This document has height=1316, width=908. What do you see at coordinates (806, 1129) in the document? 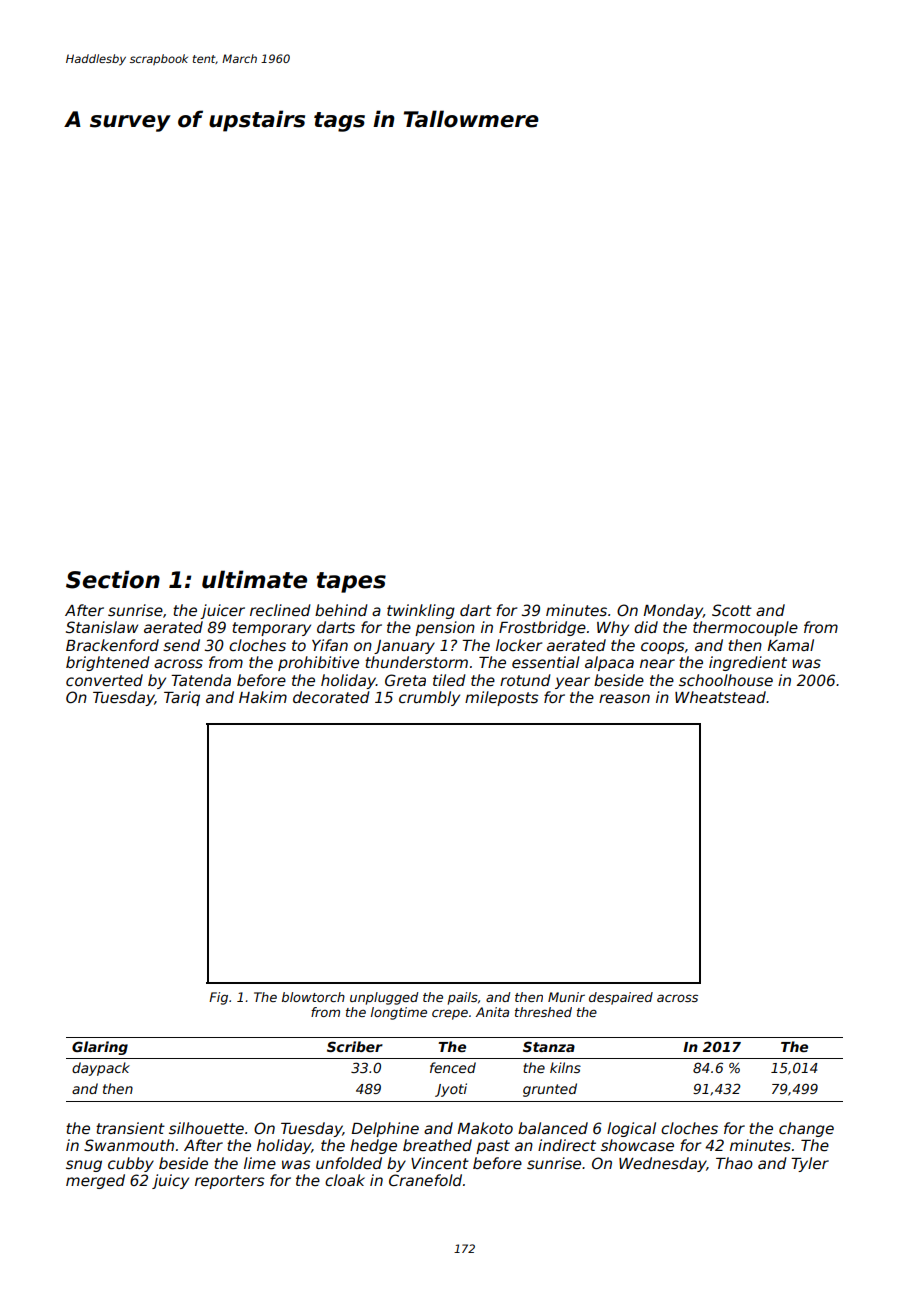
I see `change` at bounding box center [806, 1129].
